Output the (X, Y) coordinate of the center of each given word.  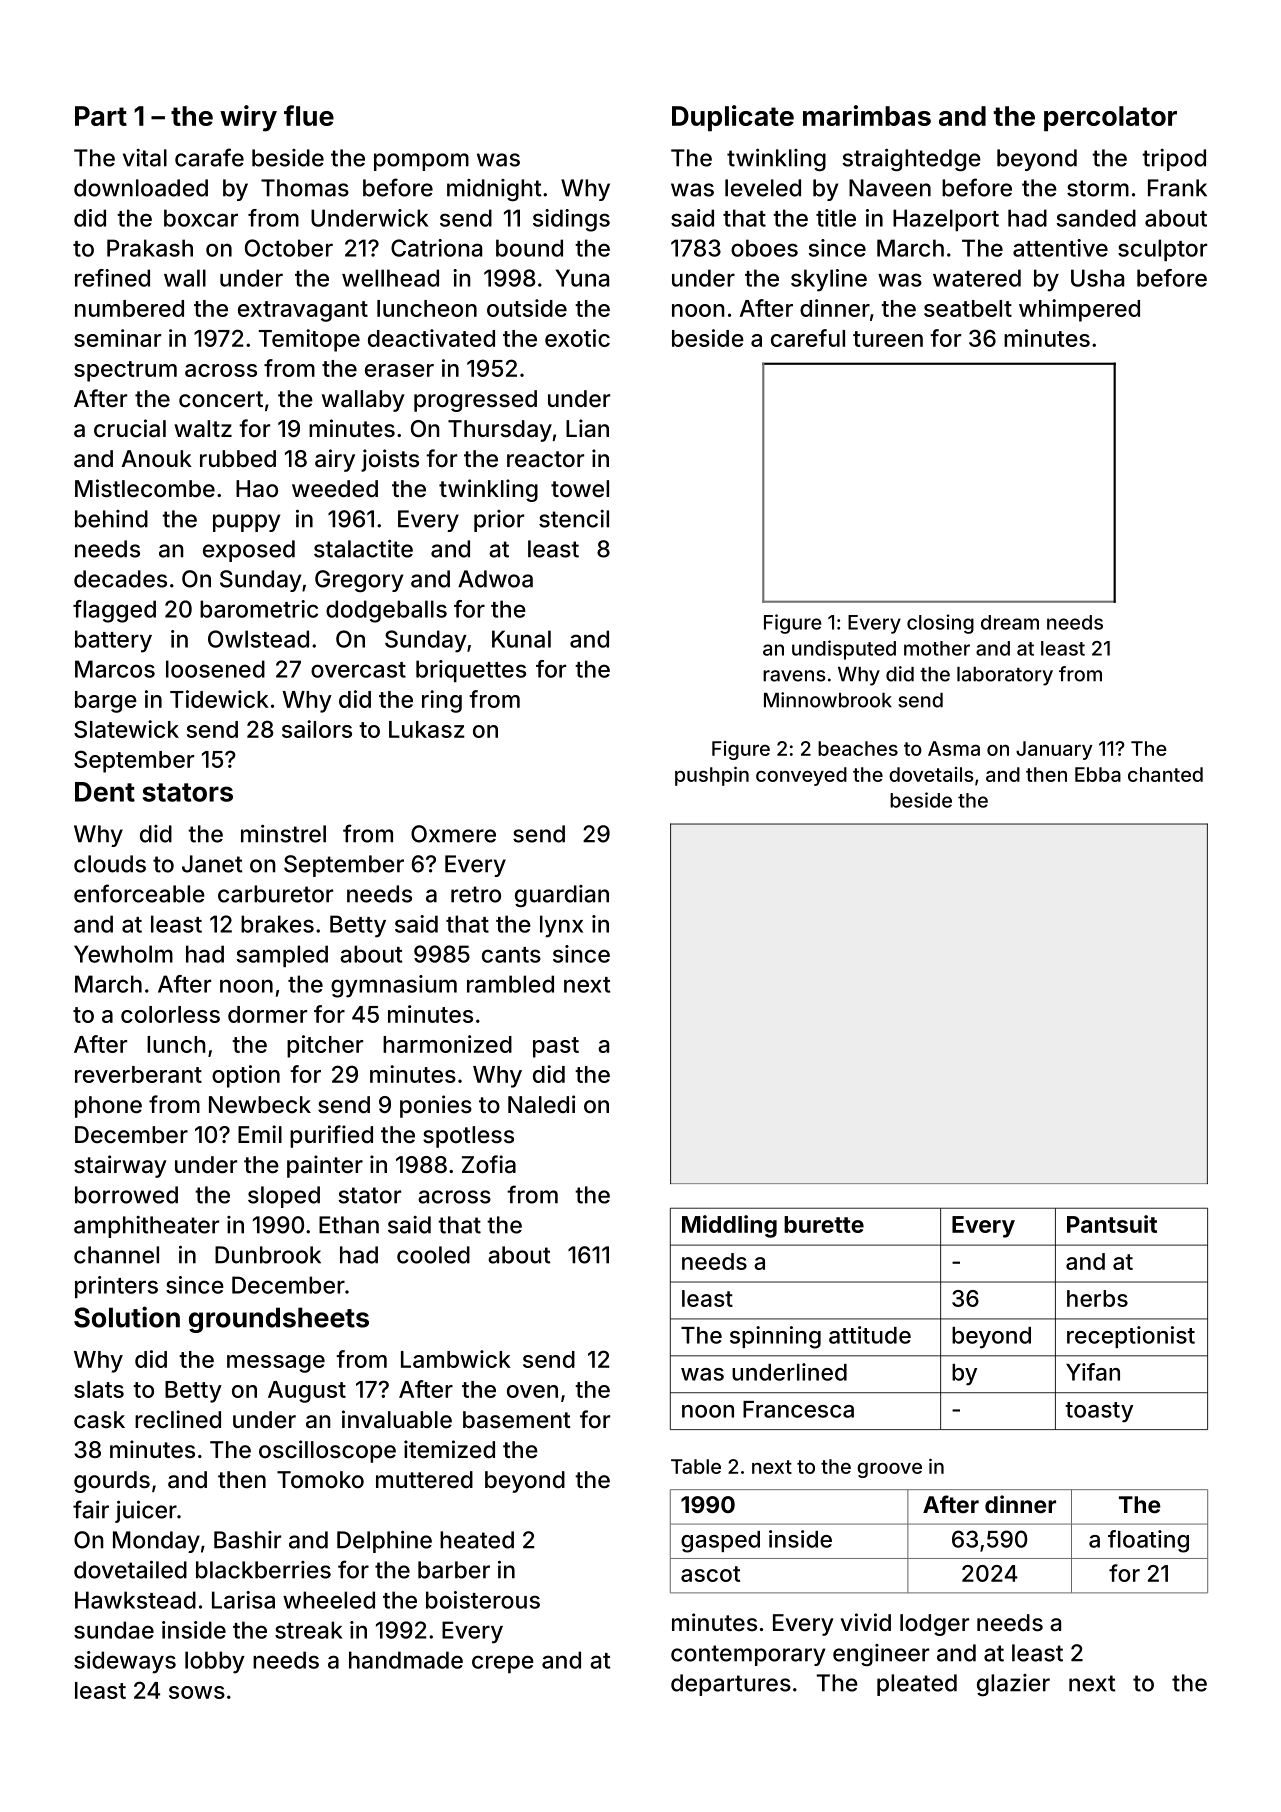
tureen (888, 339)
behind (111, 519)
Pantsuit (1112, 1224)
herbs (1097, 1298)
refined (112, 278)
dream (1010, 622)
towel (580, 489)
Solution (127, 1317)
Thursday (500, 431)
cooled (433, 1255)
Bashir (247, 1540)
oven (532, 1391)
